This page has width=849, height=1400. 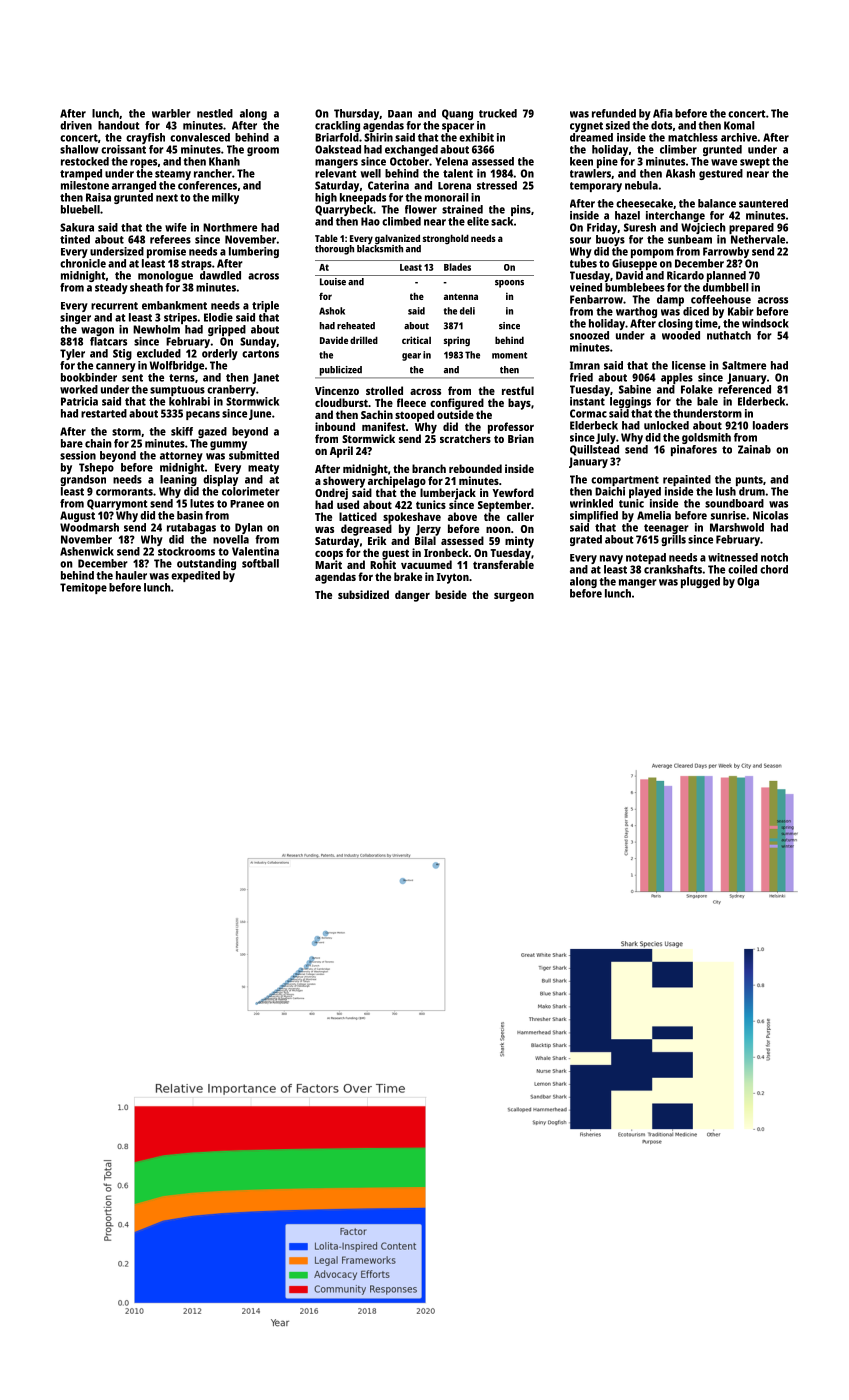 I want to click on rebounded, so click(x=475, y=468).
